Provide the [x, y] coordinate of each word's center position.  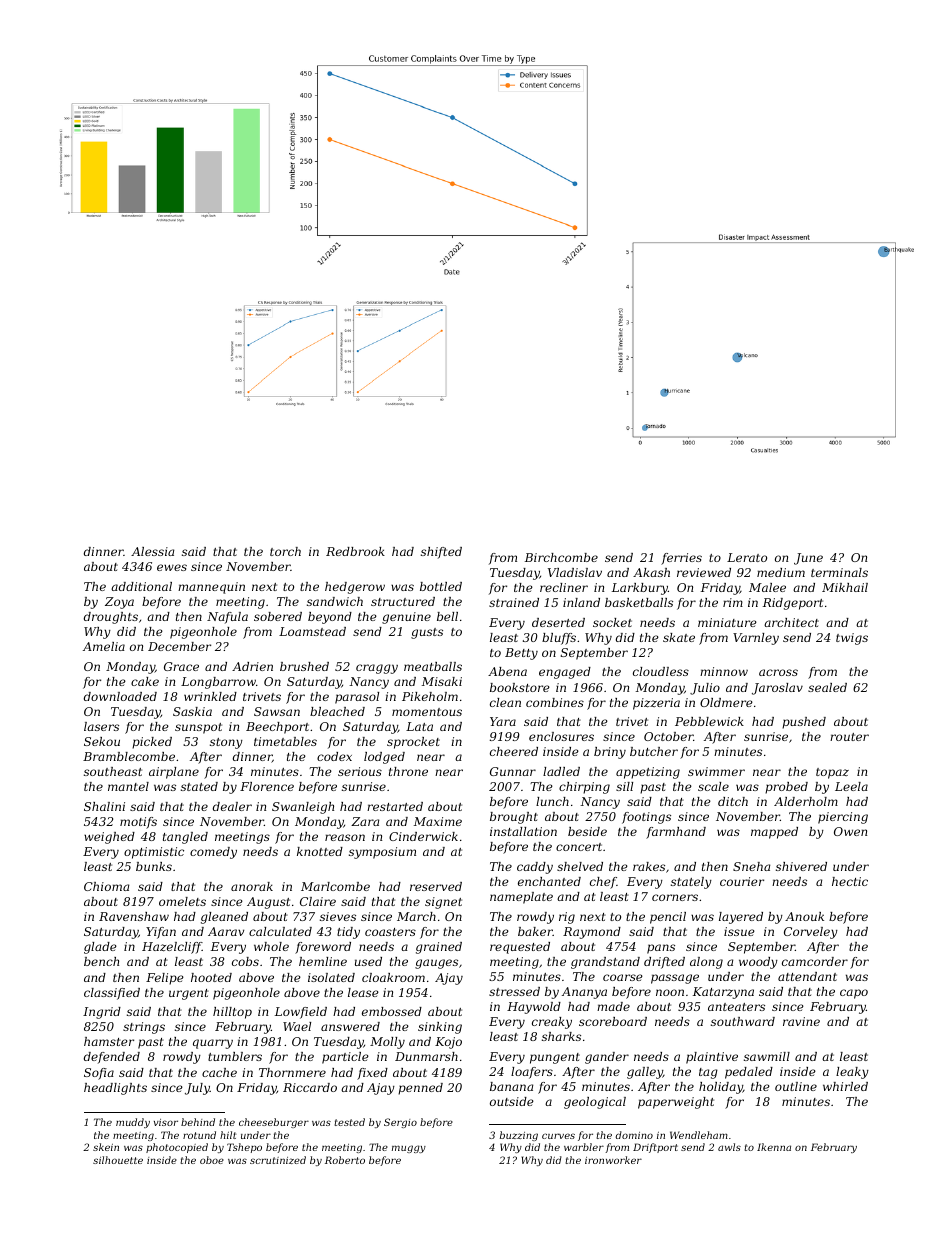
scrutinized [278, 1160]
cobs [245, 961]
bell [447, 616]
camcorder [815, 961]
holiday [721, 1088]
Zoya [119, 603]
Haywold [534, 1008]
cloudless [661, 671]
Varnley [756, 639]
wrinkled [210, 696]
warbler [584, 1147]
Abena [507, 671]
